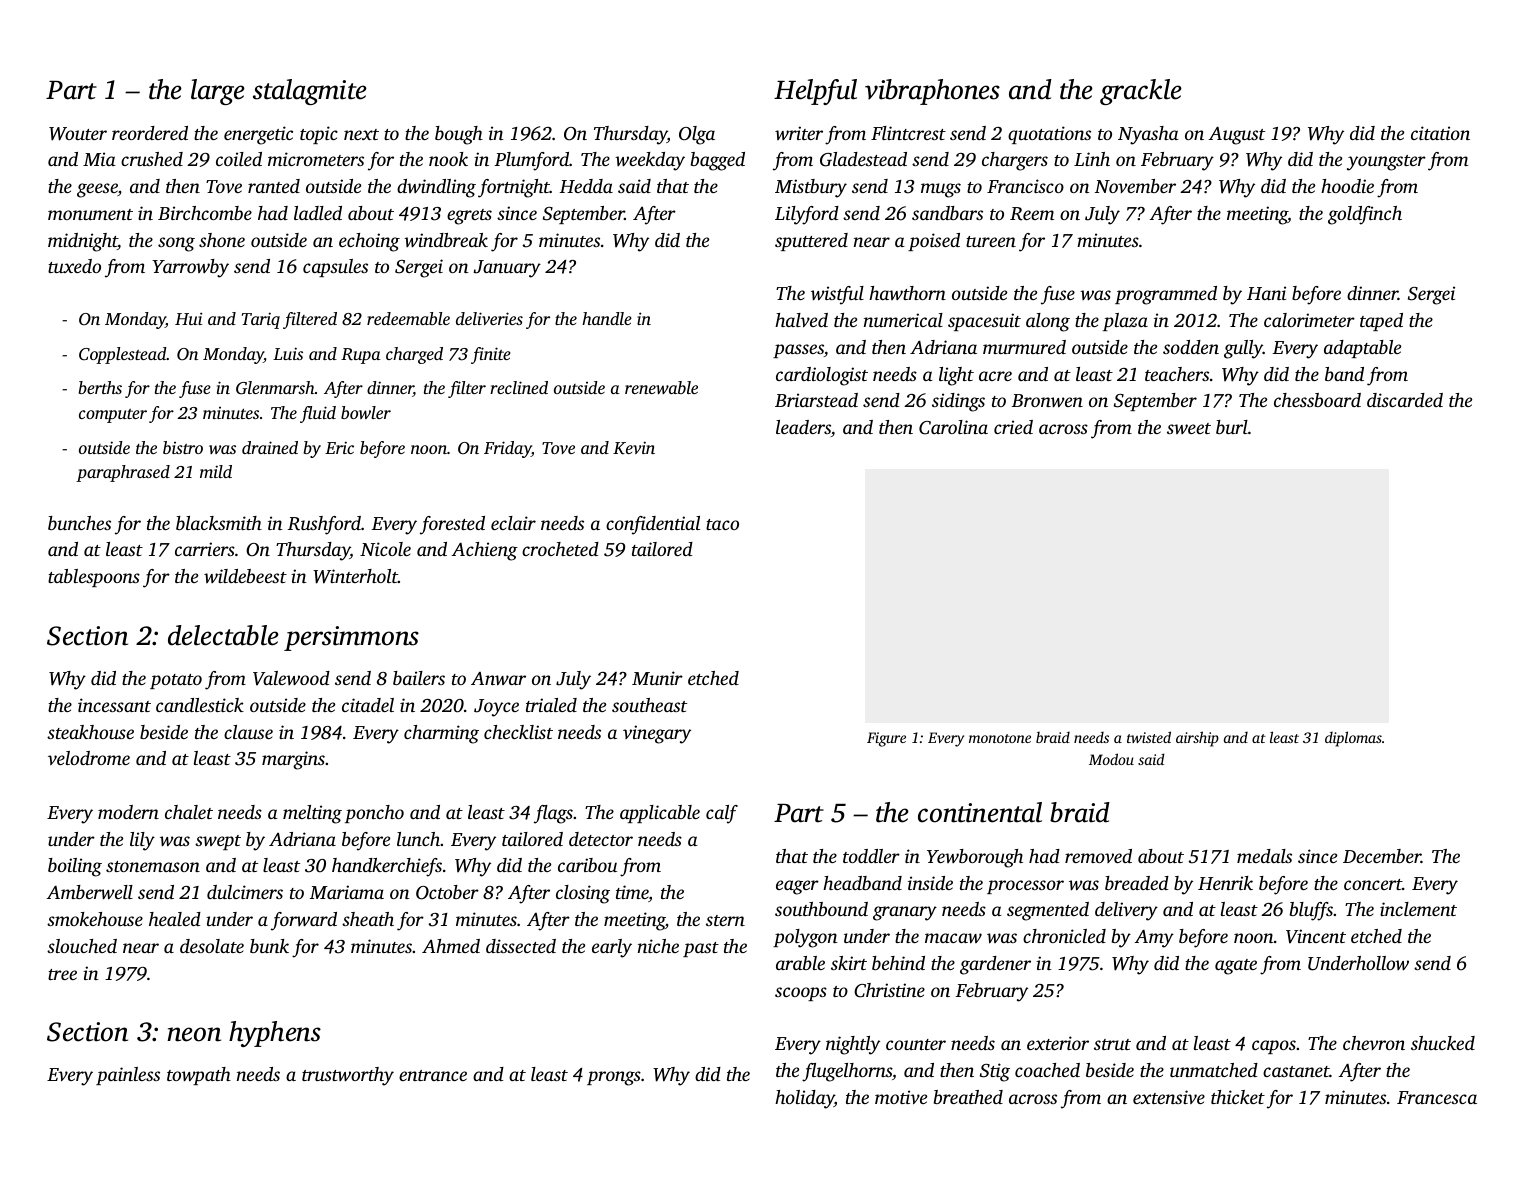 The height and width of the image is (1179, 1526). I want to click on taco, so click(722, 524).
